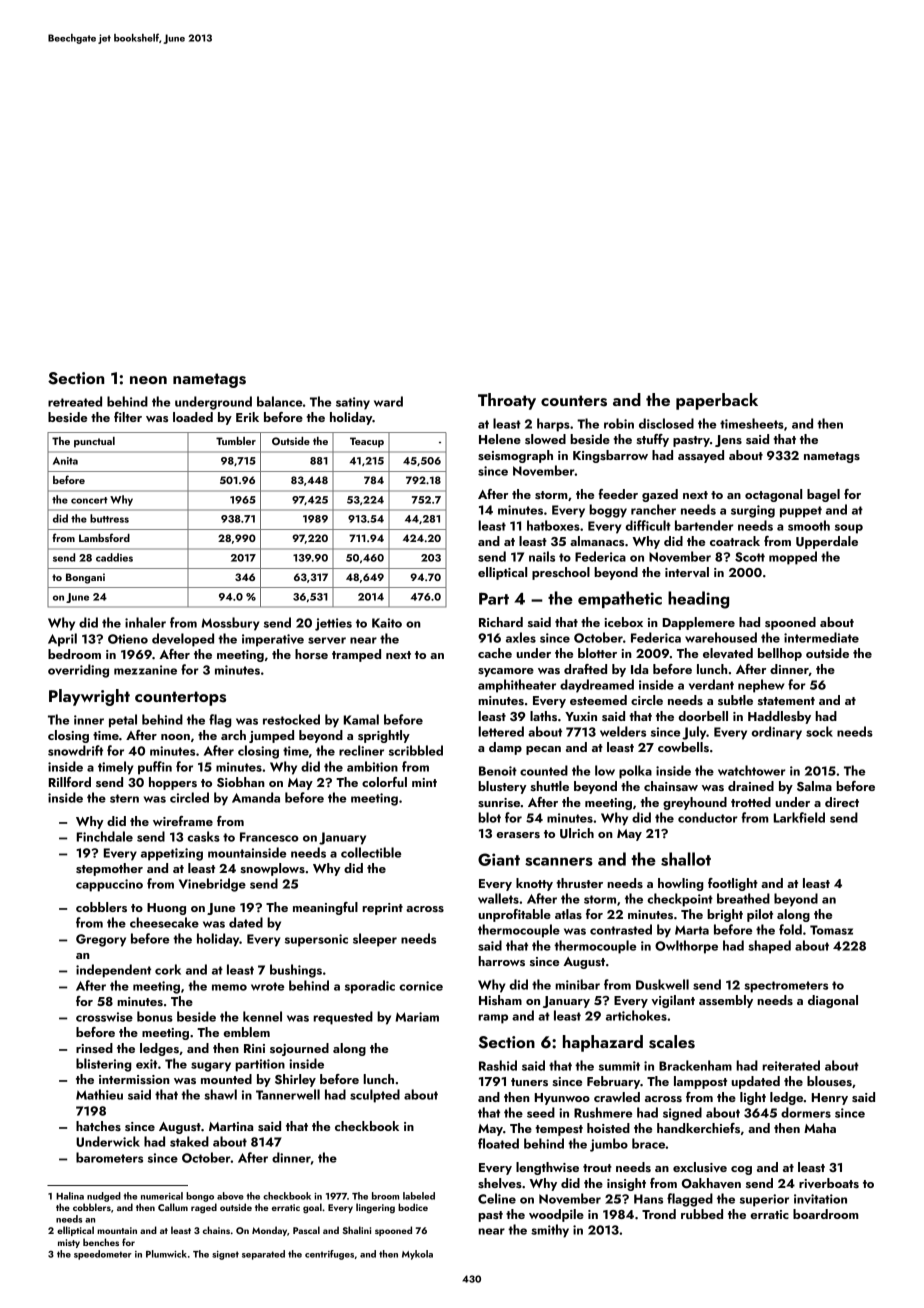 The image size is (924, 1308). Describe the element at coordinates (687, 572) in the image. I see `interval` at that location.
